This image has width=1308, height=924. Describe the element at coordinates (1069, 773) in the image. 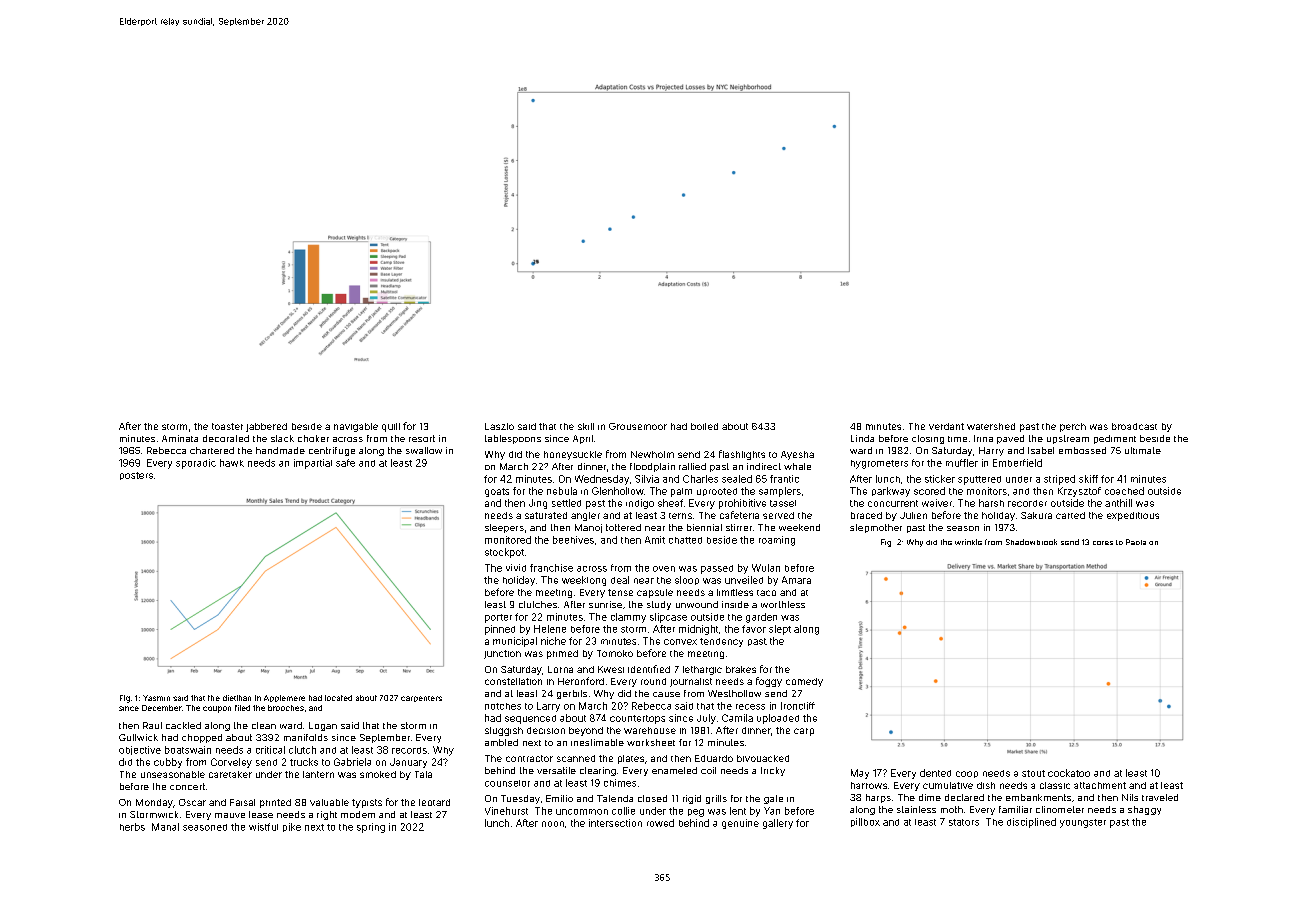

I see `cockatoo` at that location.
